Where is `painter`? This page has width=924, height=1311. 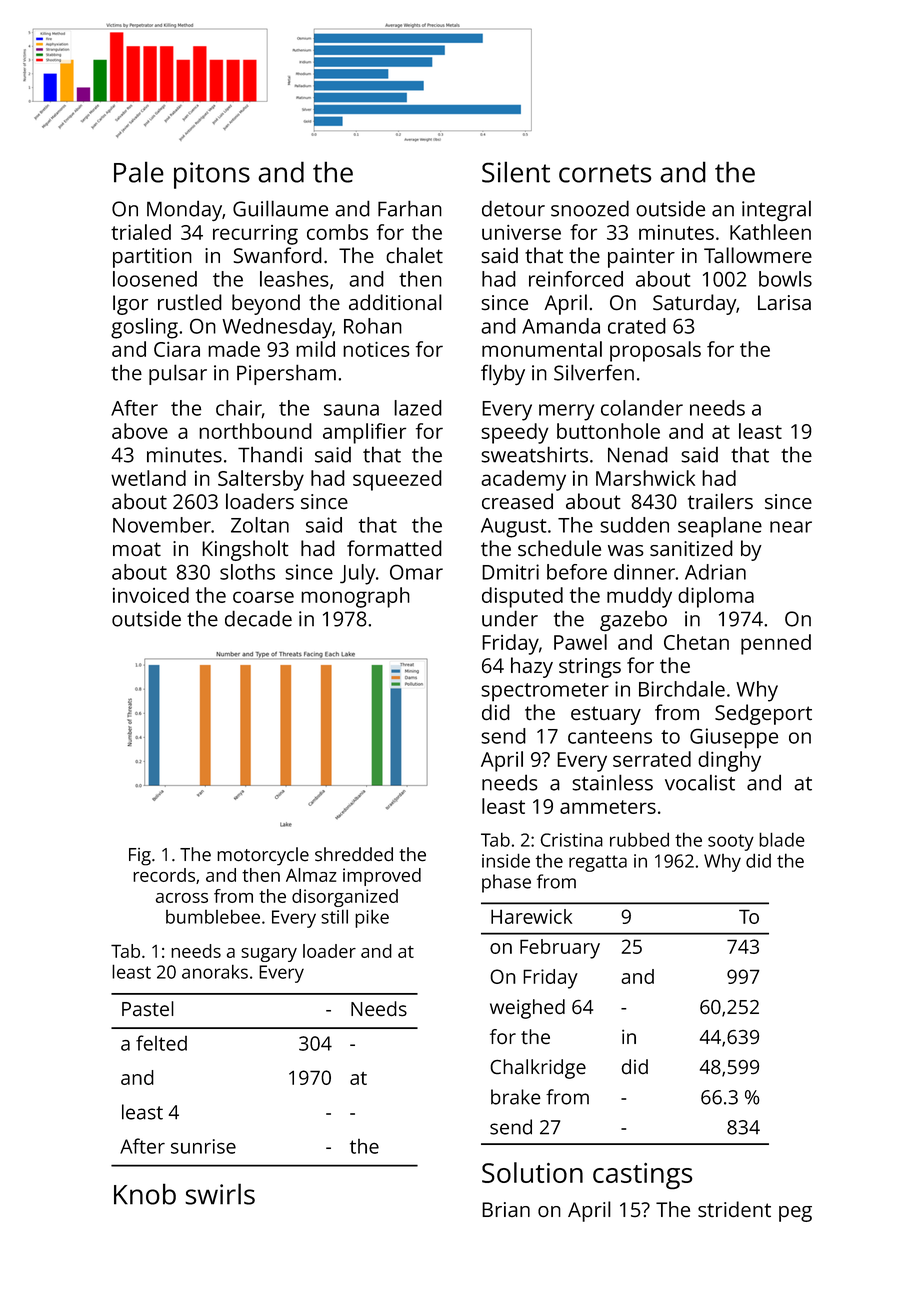 painter is located at coordinates (641, 258).
